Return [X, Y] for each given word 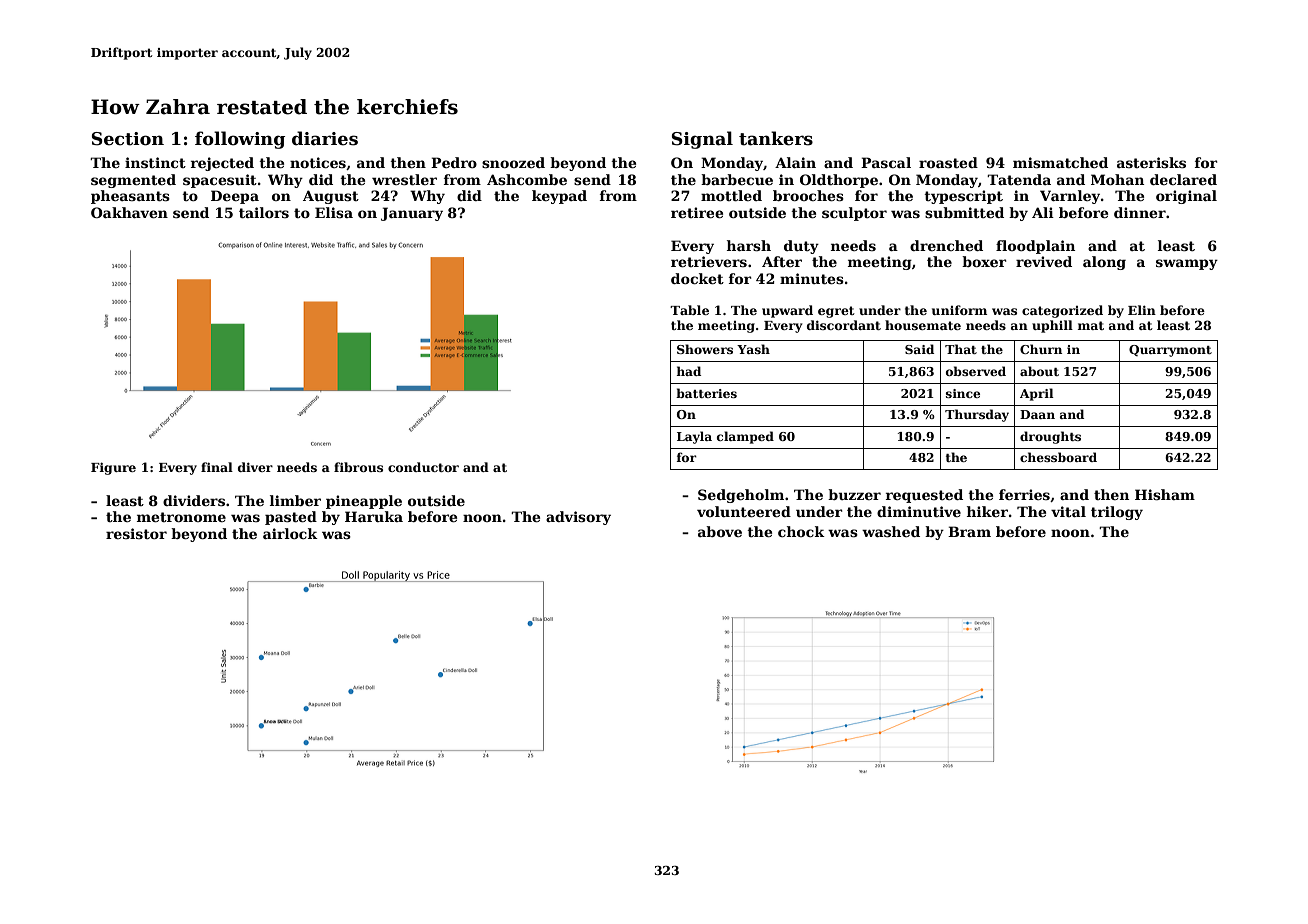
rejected [222, 164]
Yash [753, 349]
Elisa [334, 212]
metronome [181, 517]
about [1039, 371]
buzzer [854, 494]
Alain [795, 162]
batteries [706, 393]
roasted [948, 162]
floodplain [1035, 247]
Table [689, 310]
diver [255, 467]
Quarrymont [1170, 351]
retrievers [709, 261]
